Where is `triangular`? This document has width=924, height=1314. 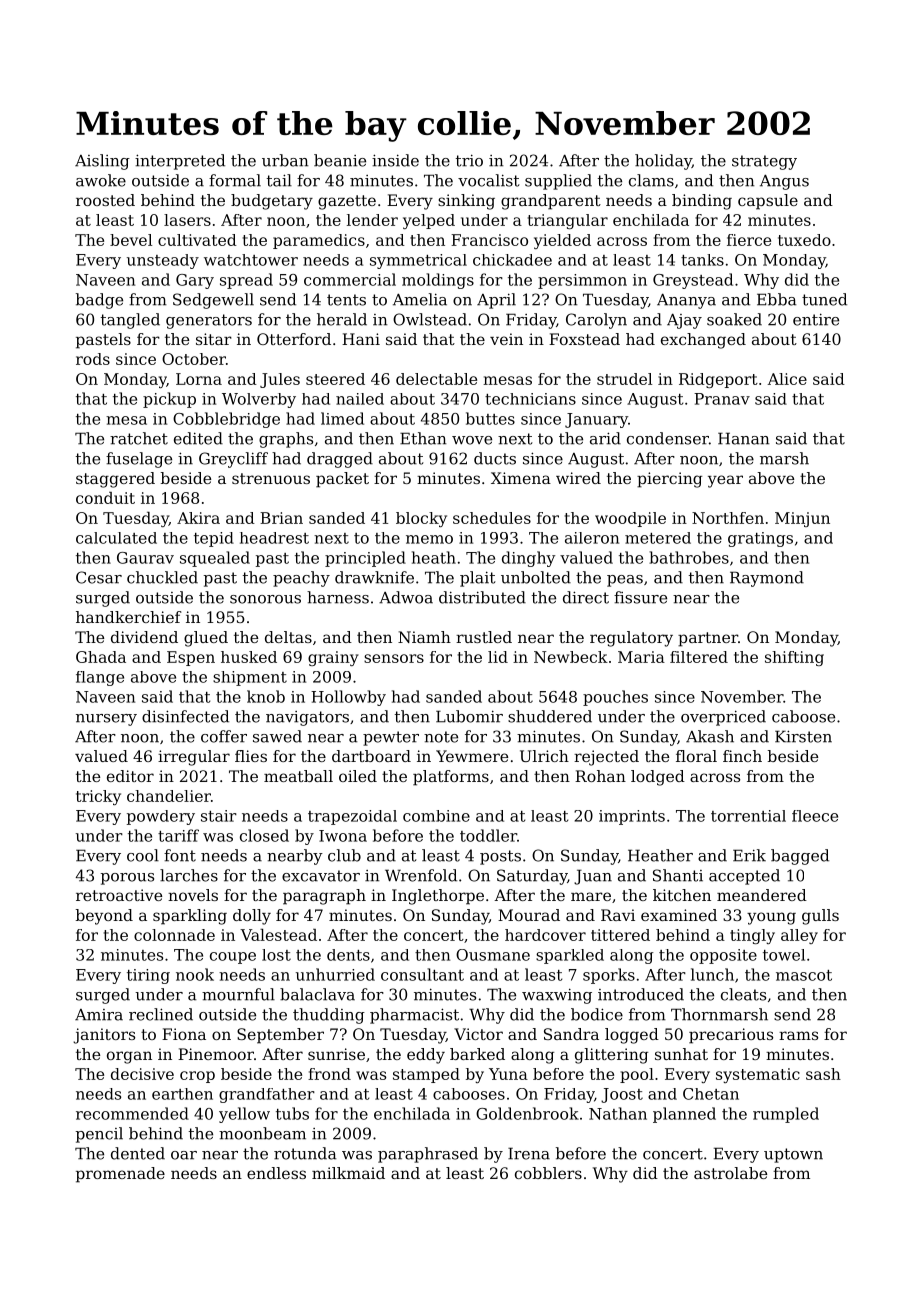 triangular is located at coordinates (568, 221).
